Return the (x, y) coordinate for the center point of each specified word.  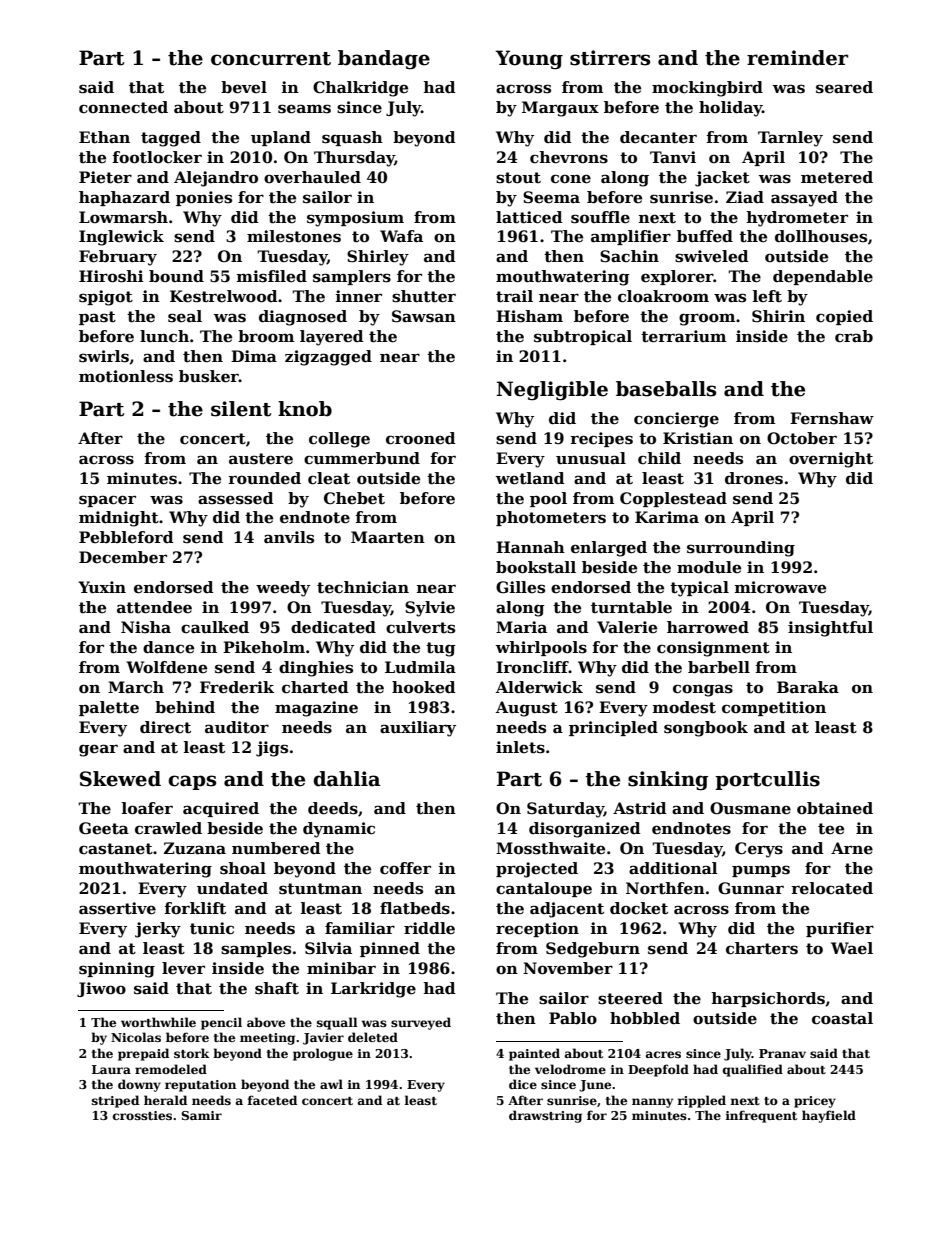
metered (837, 177)
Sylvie (430, 609)
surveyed (421, 1023)
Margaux (560, 109)
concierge (676, 420)
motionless (126, 376)
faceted (272, 1100)
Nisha (146, 627)
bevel (244, 87)
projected (537, 870)
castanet (116, 849)
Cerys (759, 850)
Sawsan (424, 316)
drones (754, 478)
